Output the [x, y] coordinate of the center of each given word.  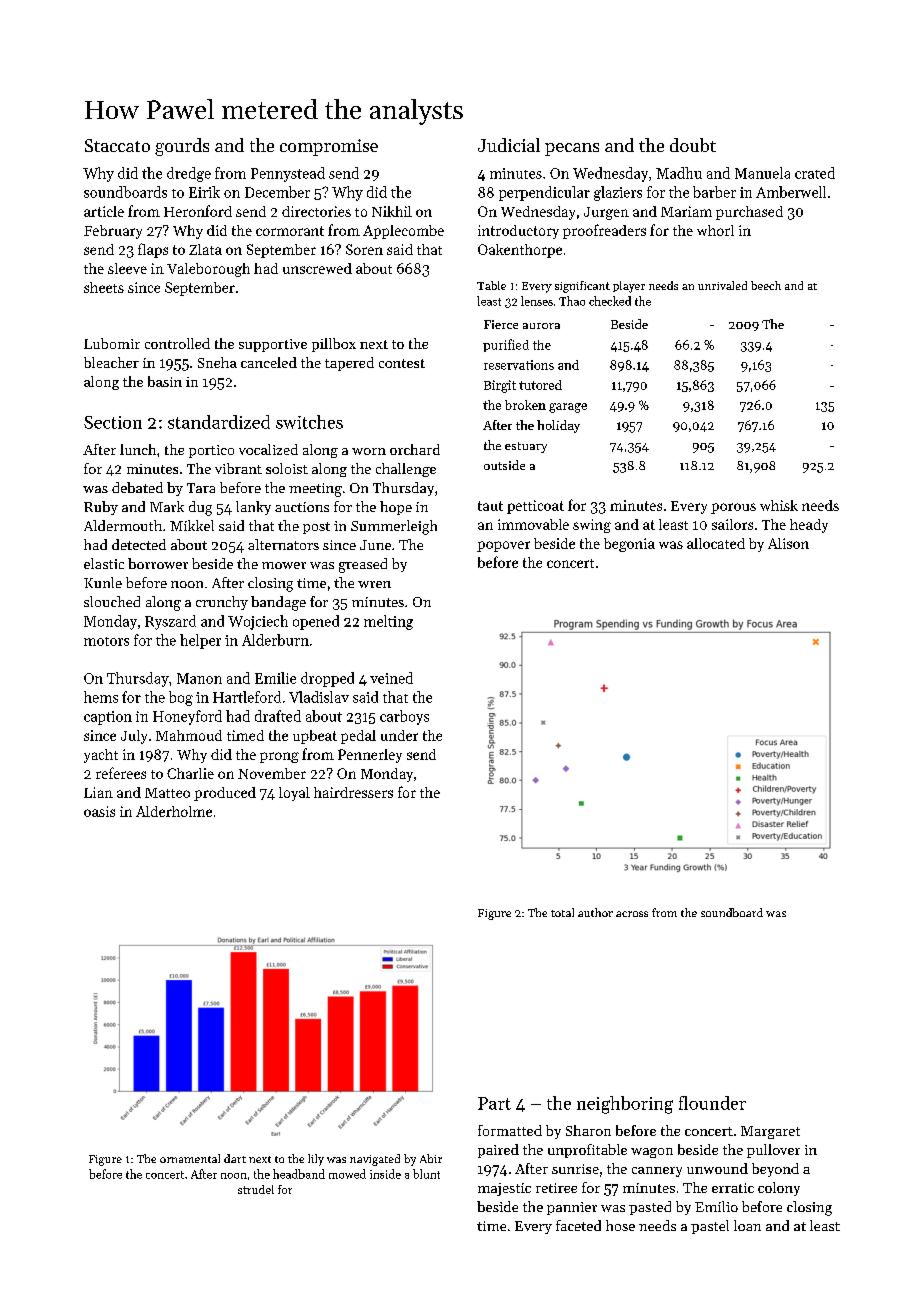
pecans [572, 149]
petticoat [535, 507]
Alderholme [174, 811]
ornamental [190, 1158]
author [595, 912]
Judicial [509, 145]
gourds [182, 147]
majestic [504, 1189]
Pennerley [370, 756]
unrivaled [722, 285]
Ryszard [170, 622]
